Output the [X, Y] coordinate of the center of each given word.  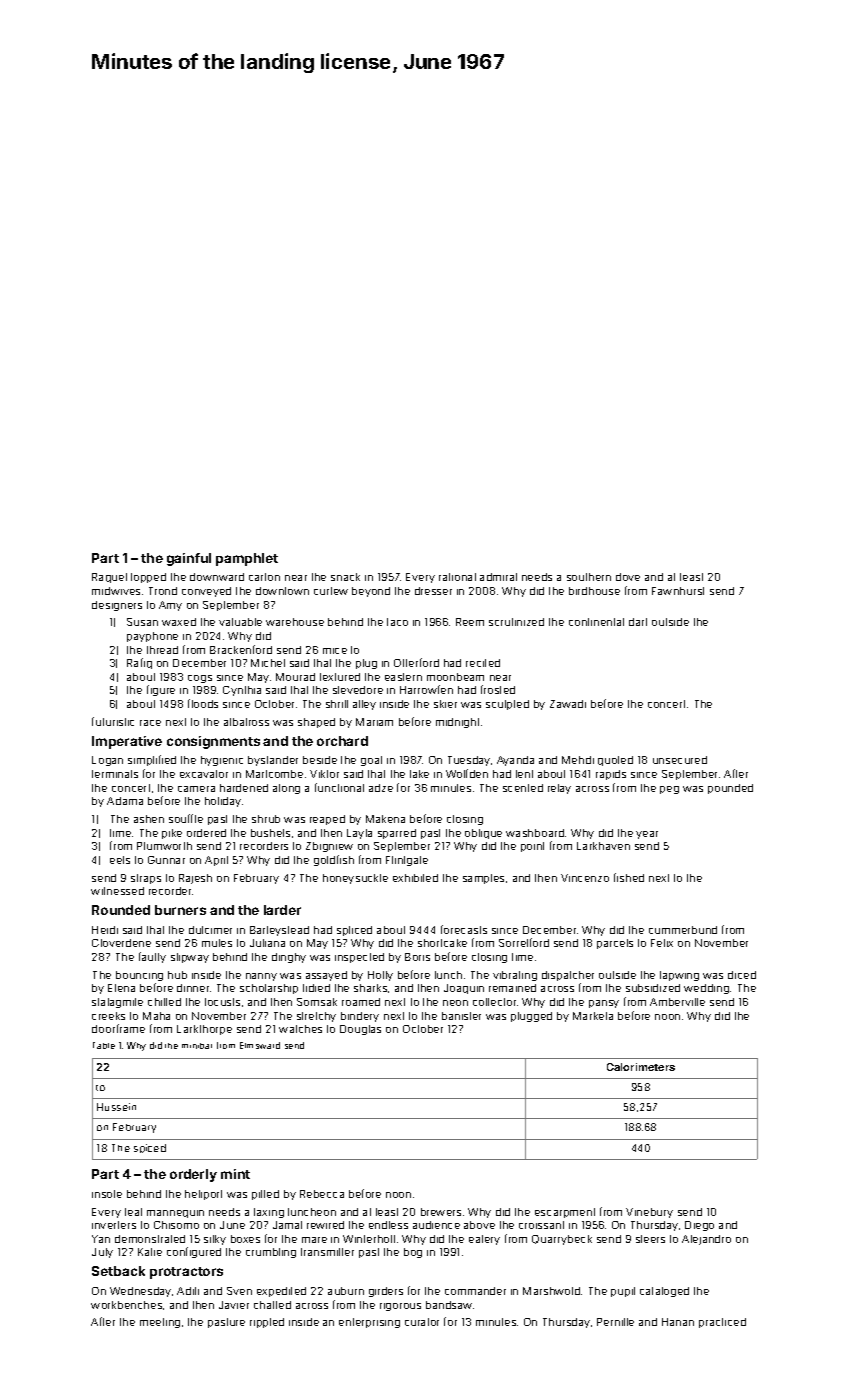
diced [742, 975]
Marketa [593, 1016]
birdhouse [594, 591]
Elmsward [260, 1045]
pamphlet [247, 559]
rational [457, 577]
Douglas [360, 1030]
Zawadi [568, 704]
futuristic [113, 721]
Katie [150, 1252]
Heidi [105, 930]
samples [483, 879]
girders [386, 1292]
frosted [498, 689]
